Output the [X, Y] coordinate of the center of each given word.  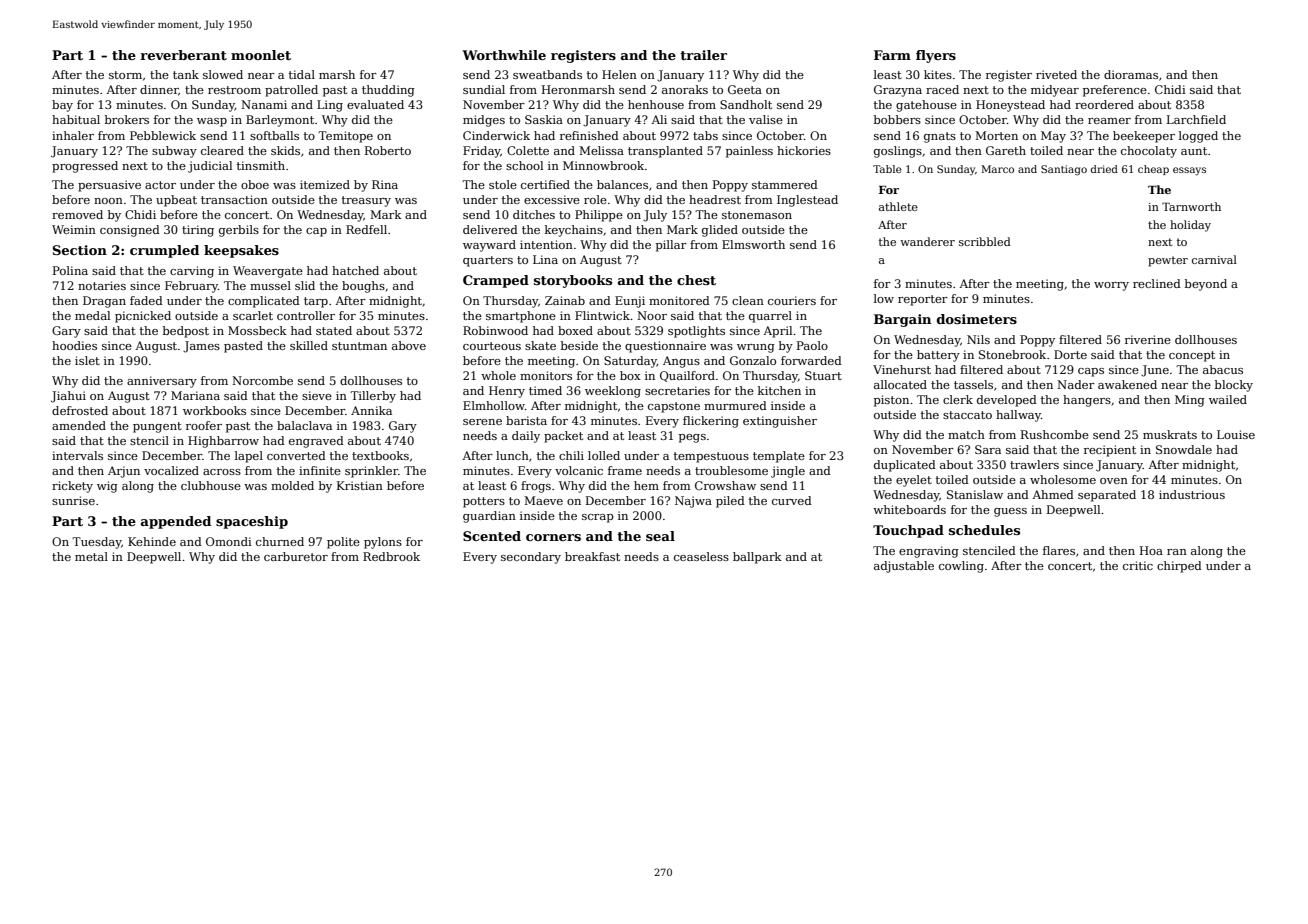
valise [766, 119]
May [1053, 137]
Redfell [366, 229]
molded [292, 485]
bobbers [897, 119]
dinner [159, 89]
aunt [1194, 151]
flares [1059, 550]
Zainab [565, 300]
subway [174, 152]
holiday [1190, 226]
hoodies [74, 345]
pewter [1168, 261]
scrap [598, 518]
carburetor [296, 556]
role [595, 199]
